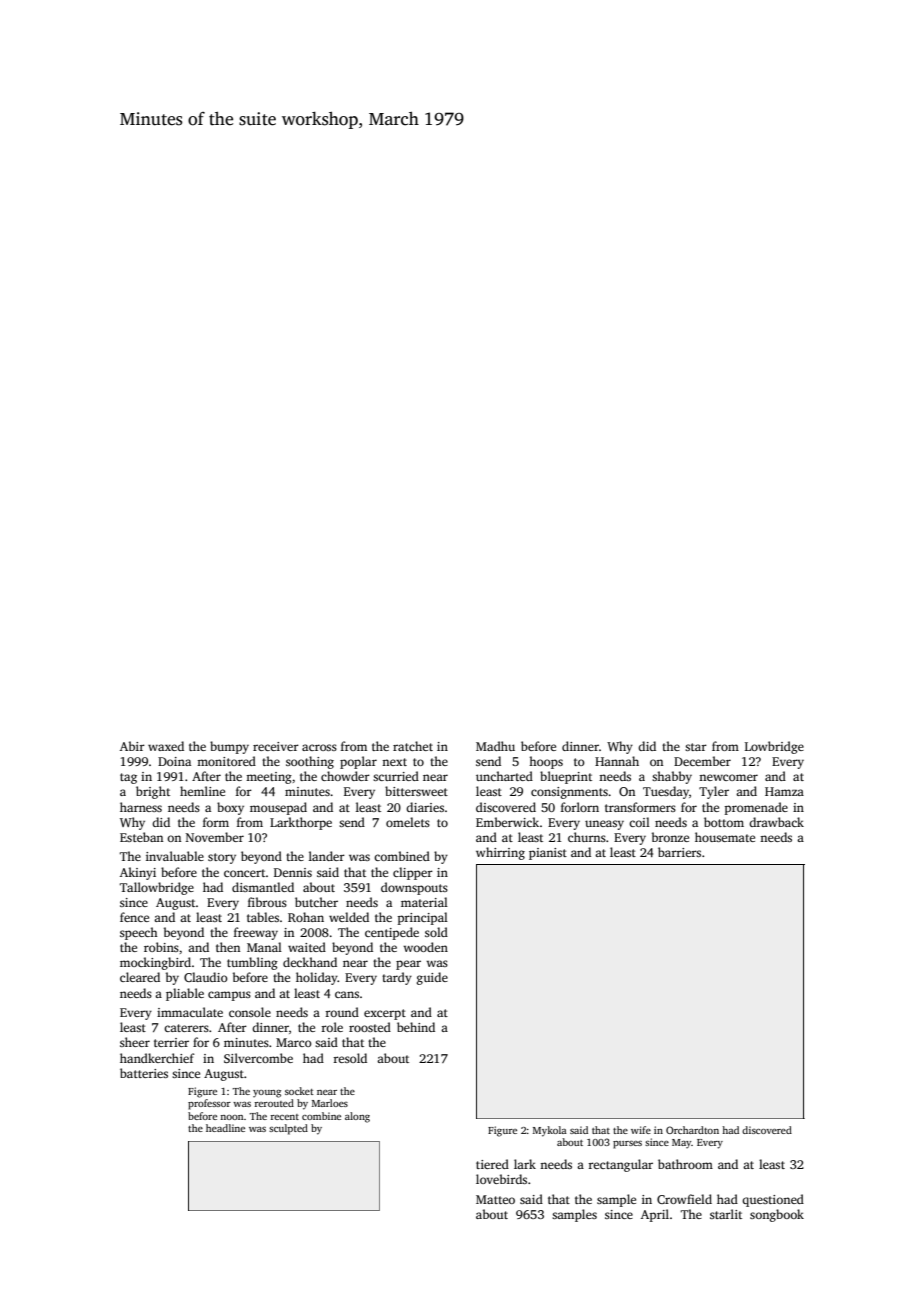  I want to click on meeting, so click(269, 778).
